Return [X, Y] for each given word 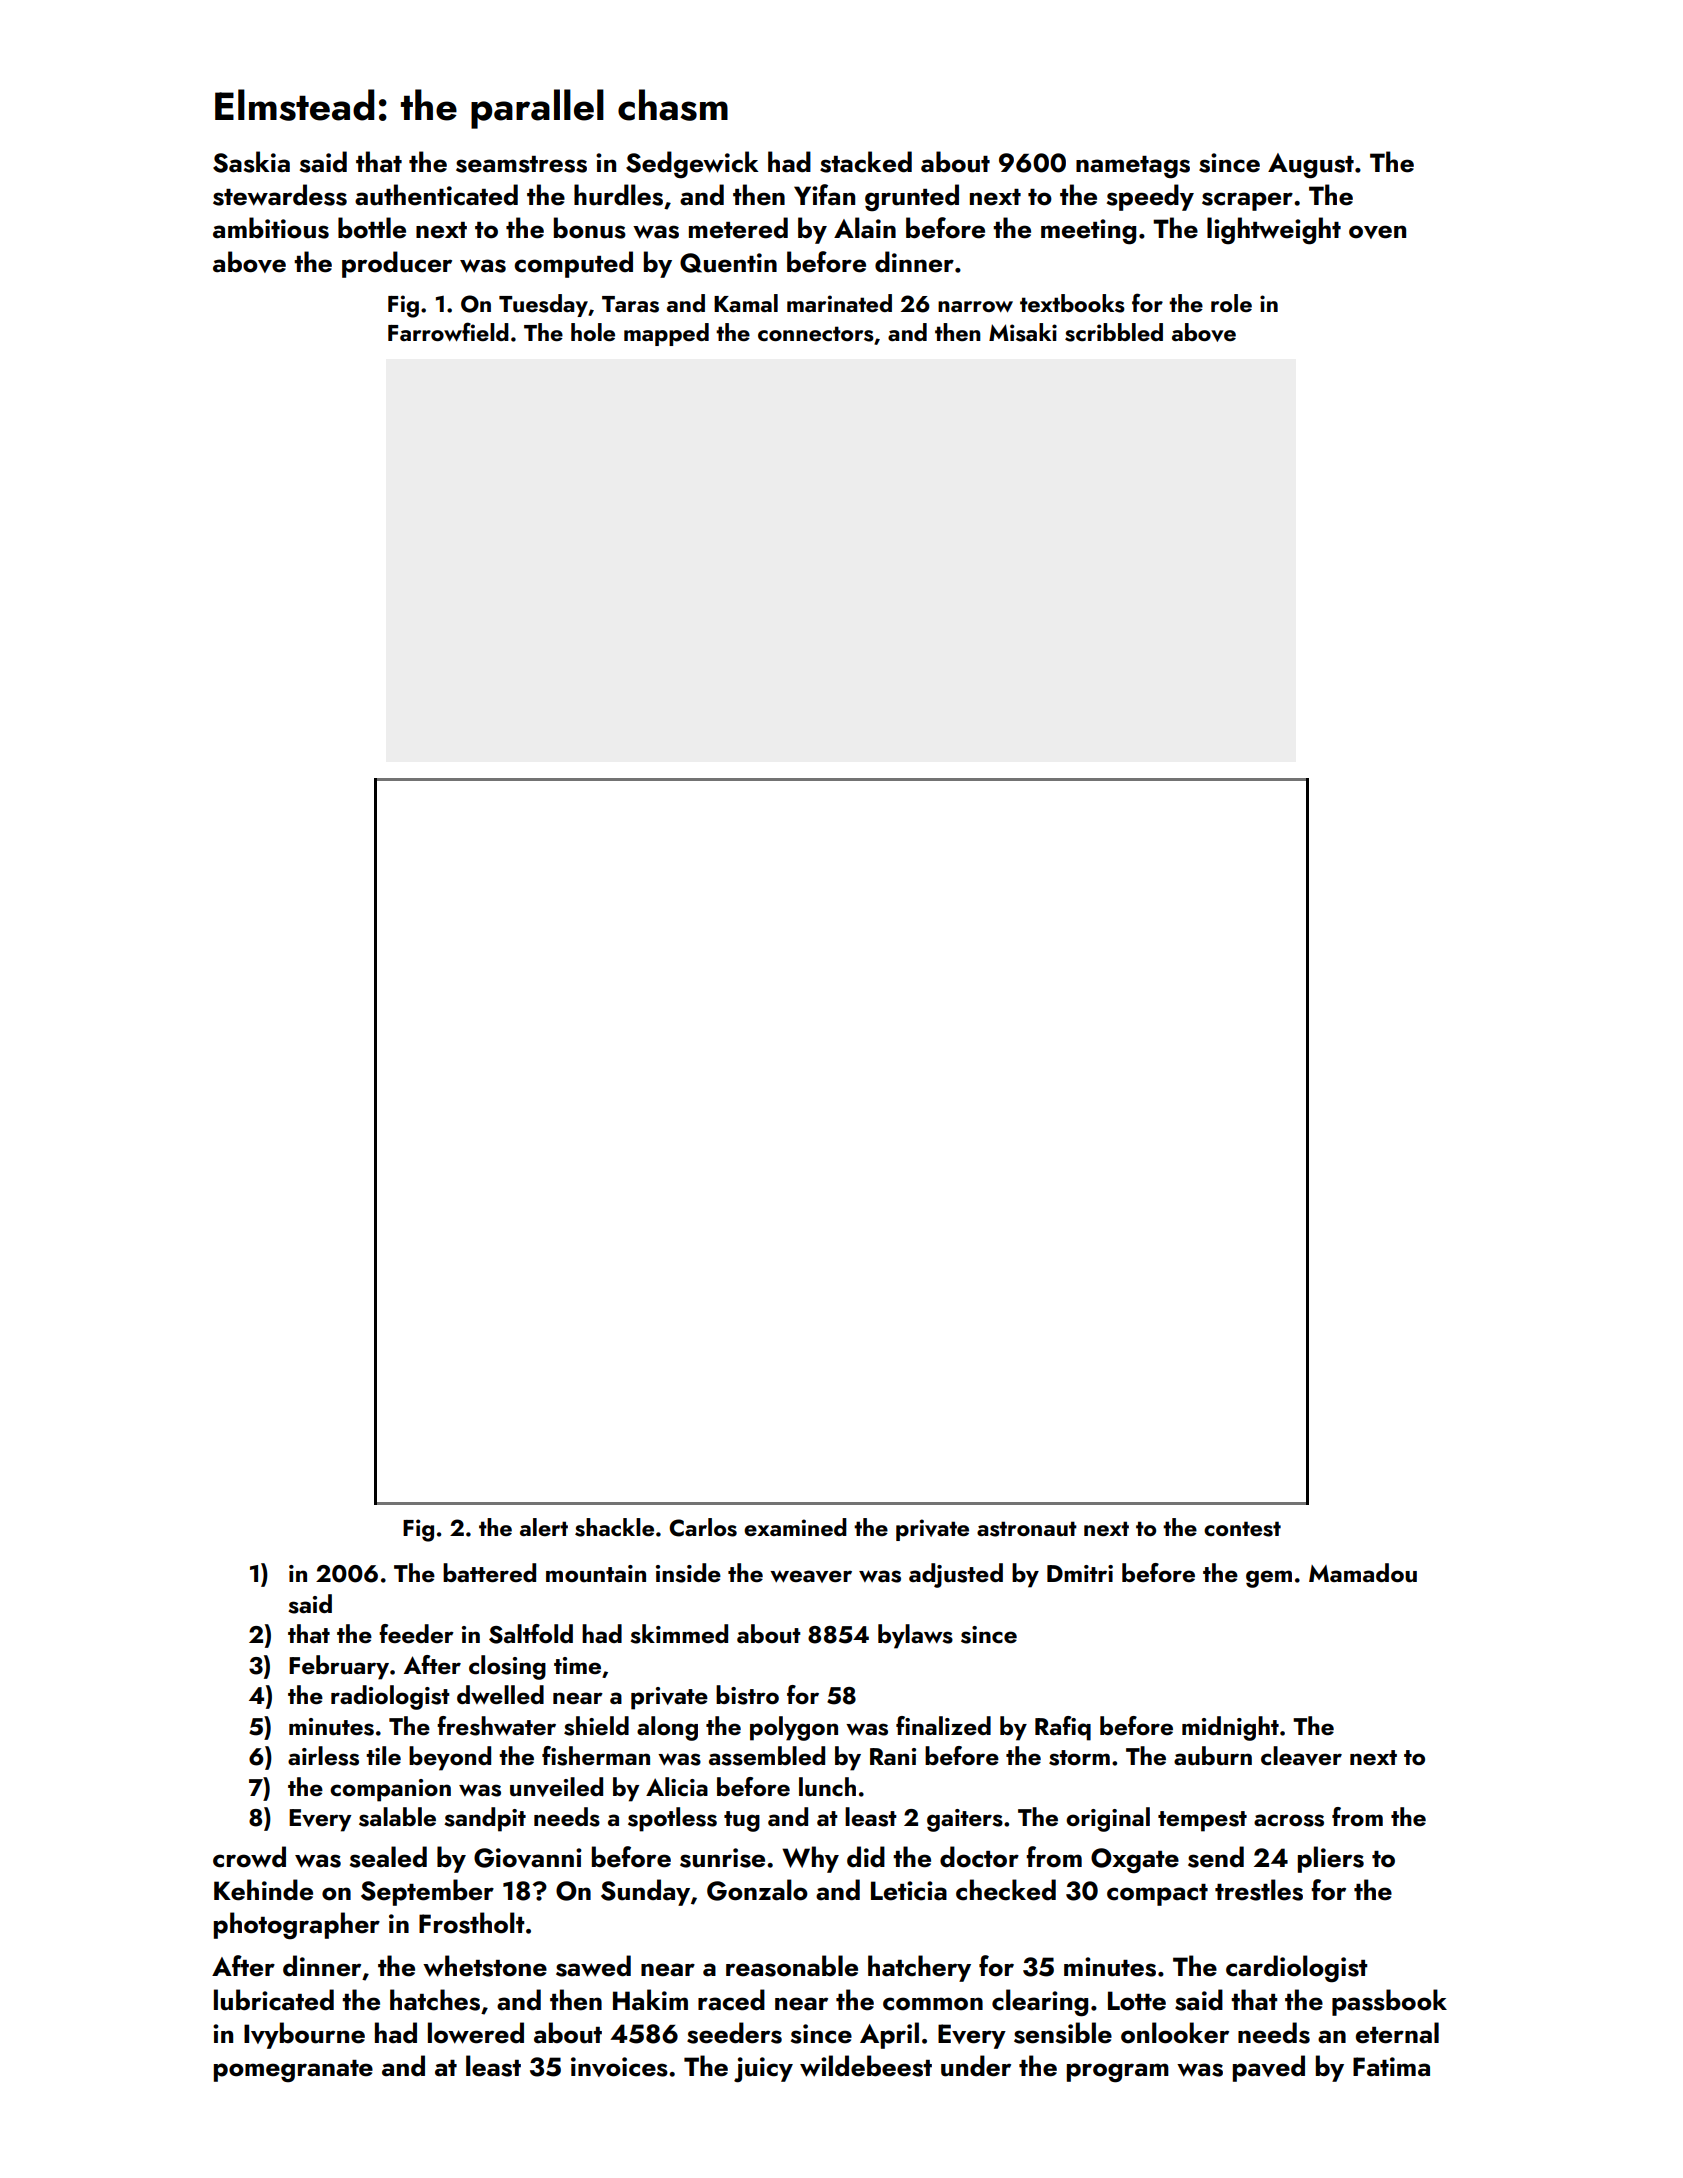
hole [593, 332]
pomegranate [293, 2071]
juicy [763, 2070]
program [1118, 2073]
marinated [839, 303]
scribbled [1114, 332]
